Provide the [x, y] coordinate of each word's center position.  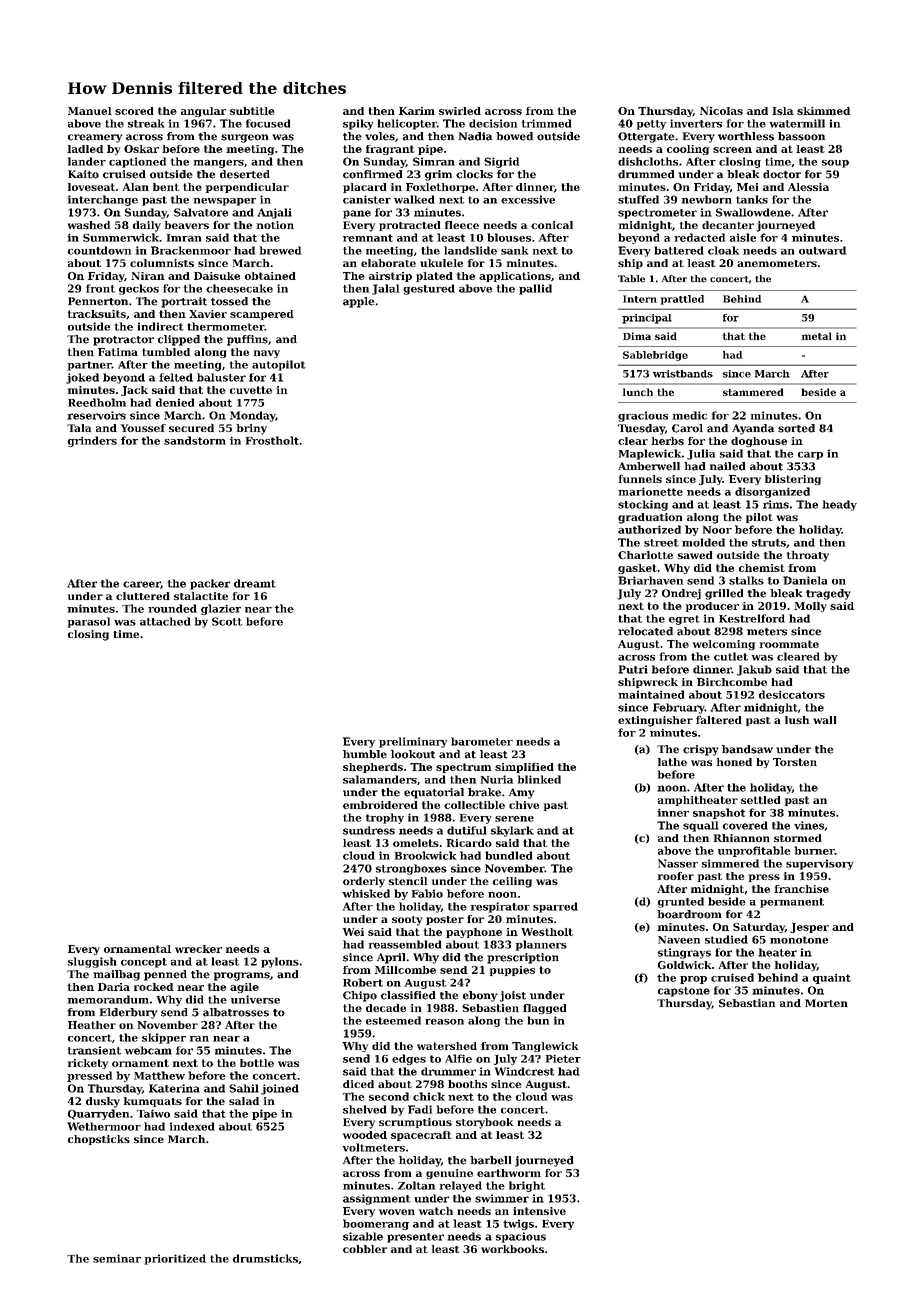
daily [147, 226]
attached [165, 621]
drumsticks [265, 1258]
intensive [539, 1211]
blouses [509, 237]
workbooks [512, 1249]
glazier [221, 609]
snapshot [719, 813]
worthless [746, 136]
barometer [482, 741]
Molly [810, 607]
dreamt [255, 583]
